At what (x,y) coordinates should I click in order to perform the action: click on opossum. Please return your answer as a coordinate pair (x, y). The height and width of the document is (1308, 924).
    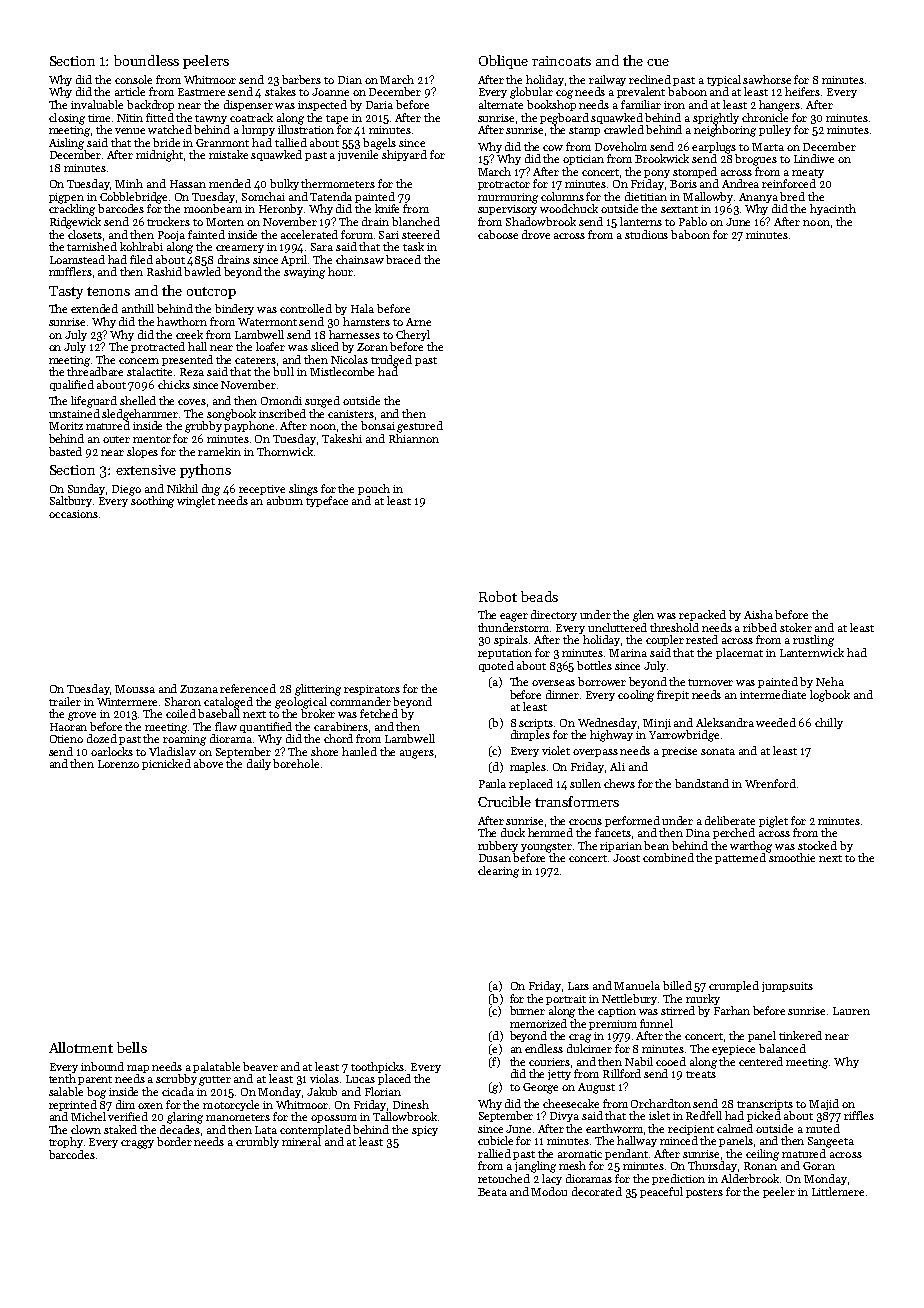
    Looking at the image, I should click on (334, 1119).
